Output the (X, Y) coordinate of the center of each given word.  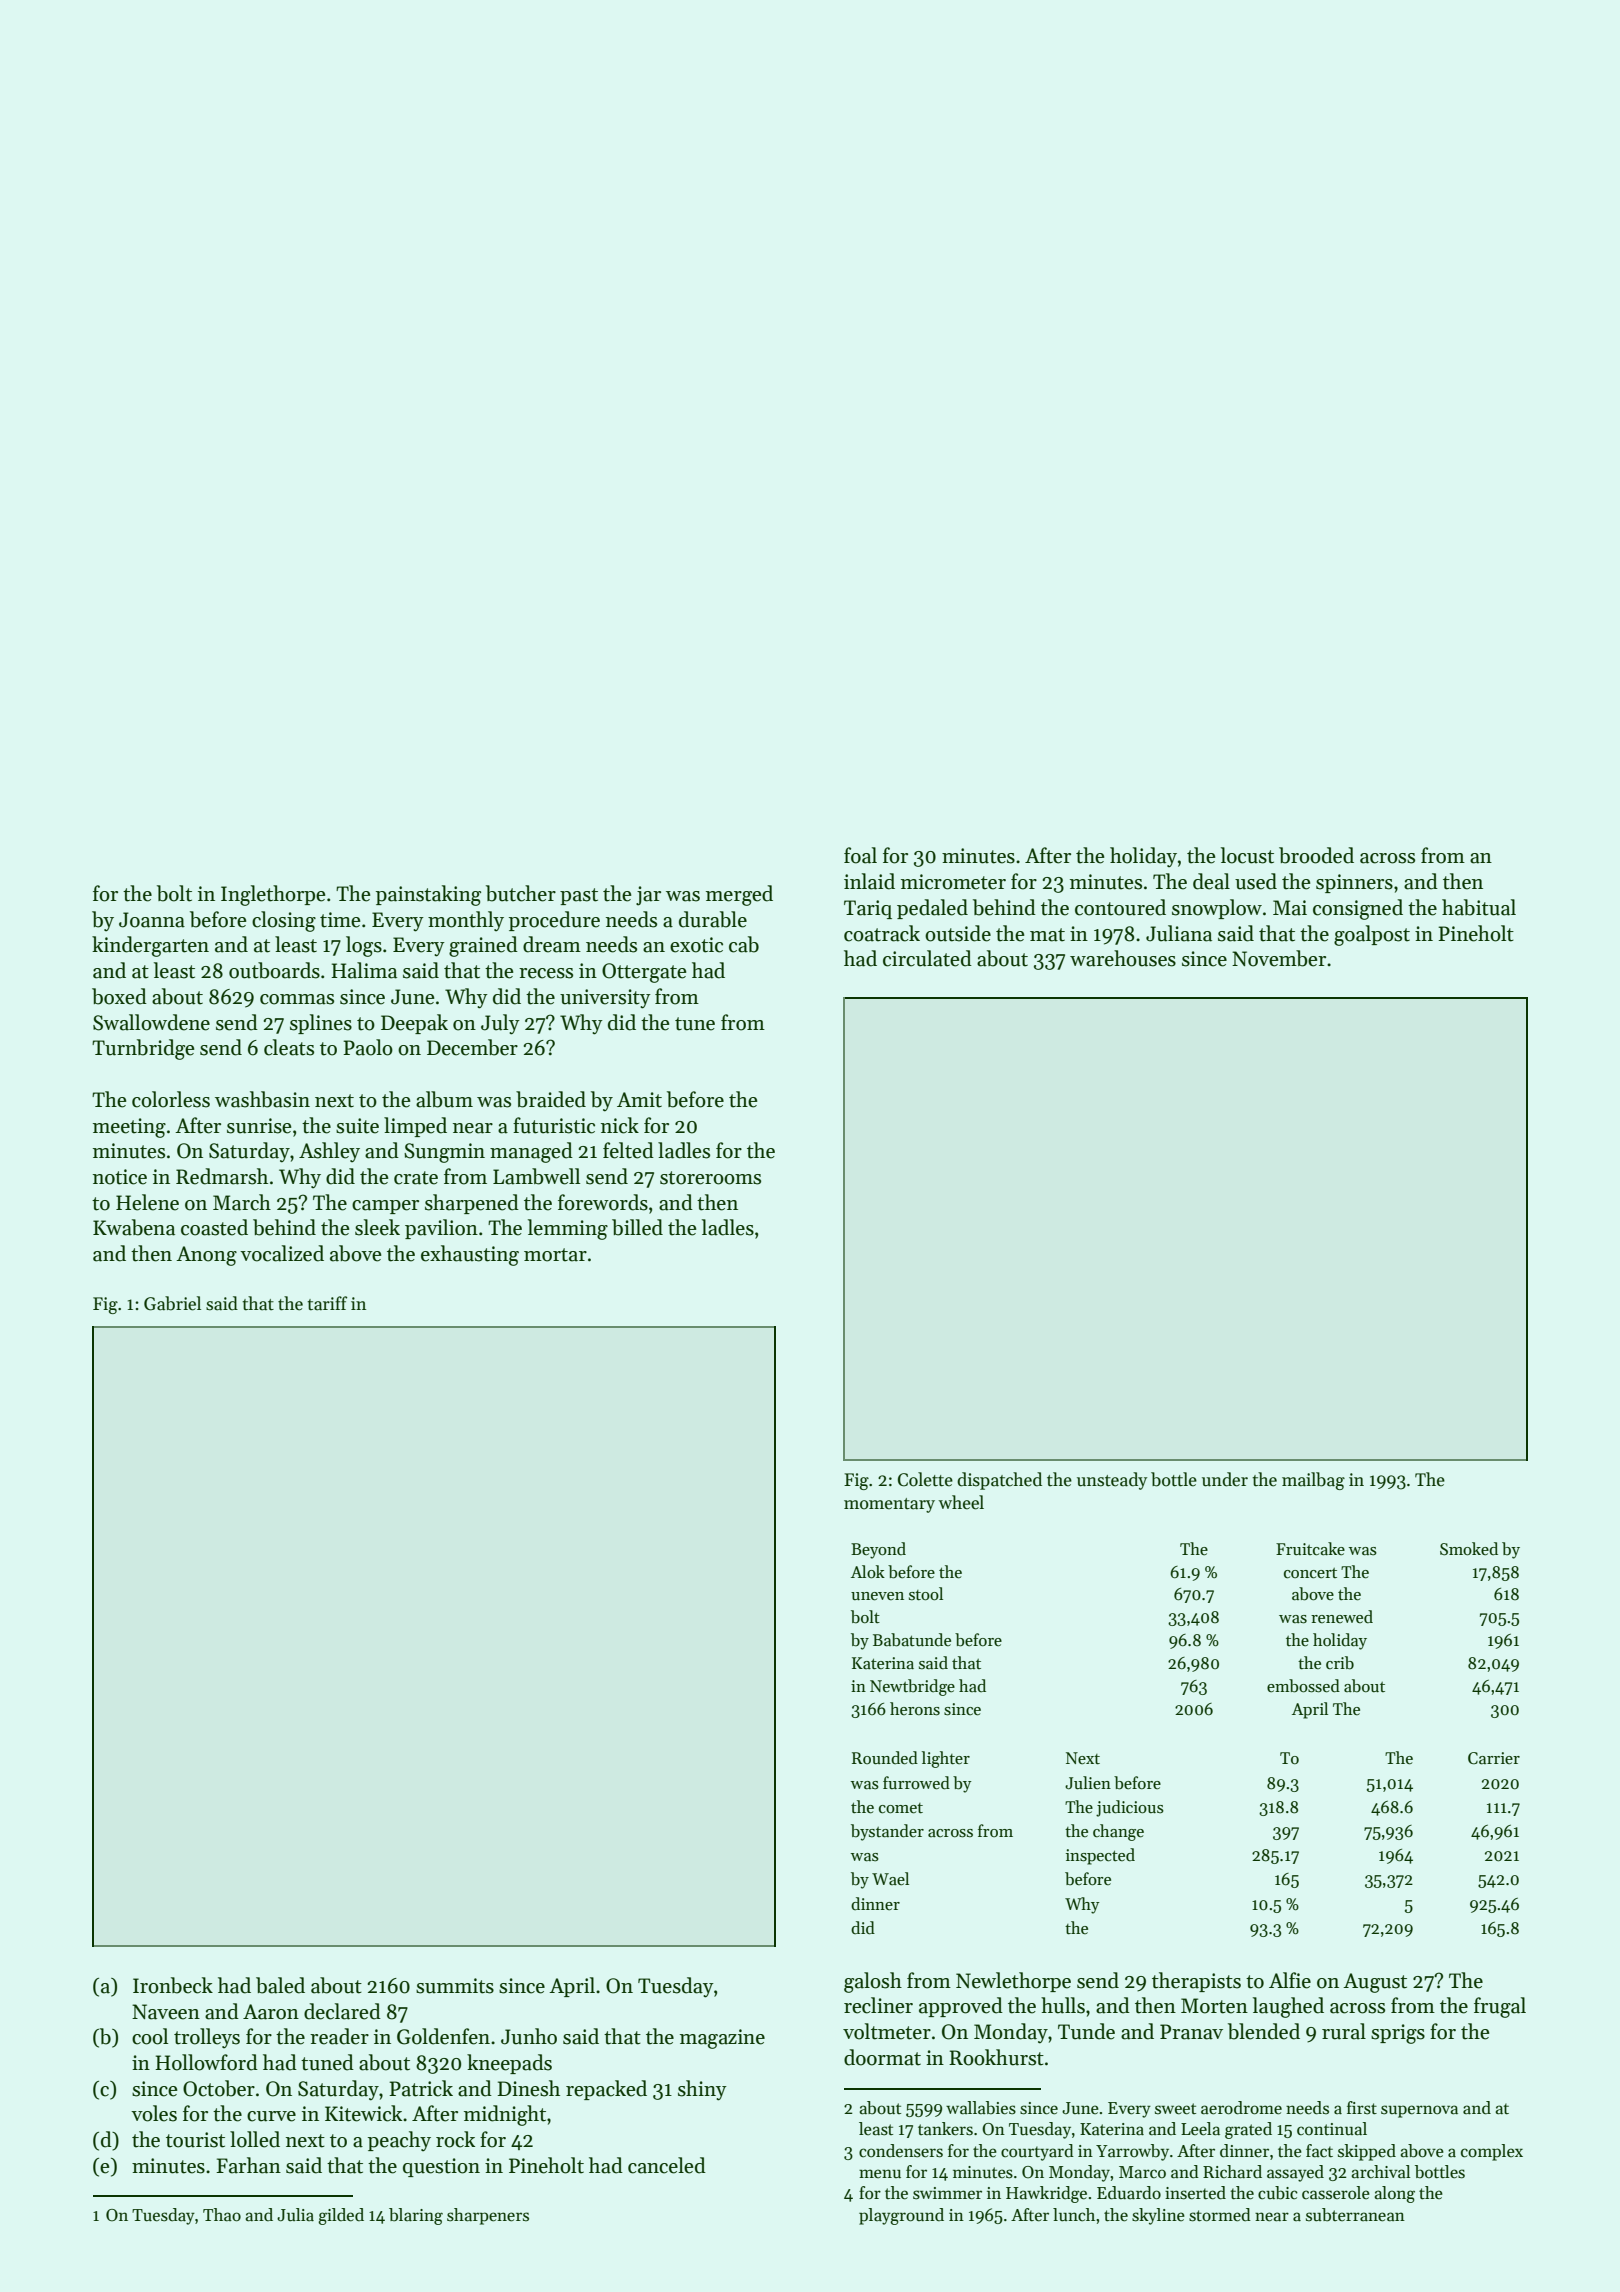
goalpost (1372, 935)
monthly (466, 921)
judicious (1130, 1808)
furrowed (916, 1783)
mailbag (1313, 1481)
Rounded (885, 1758)
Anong (206, 1256)
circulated (927, 958)
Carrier (1494, 1758)
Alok (868, 1572)
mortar (555, 1255)
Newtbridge (912, 1687)
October (219, 2088)
